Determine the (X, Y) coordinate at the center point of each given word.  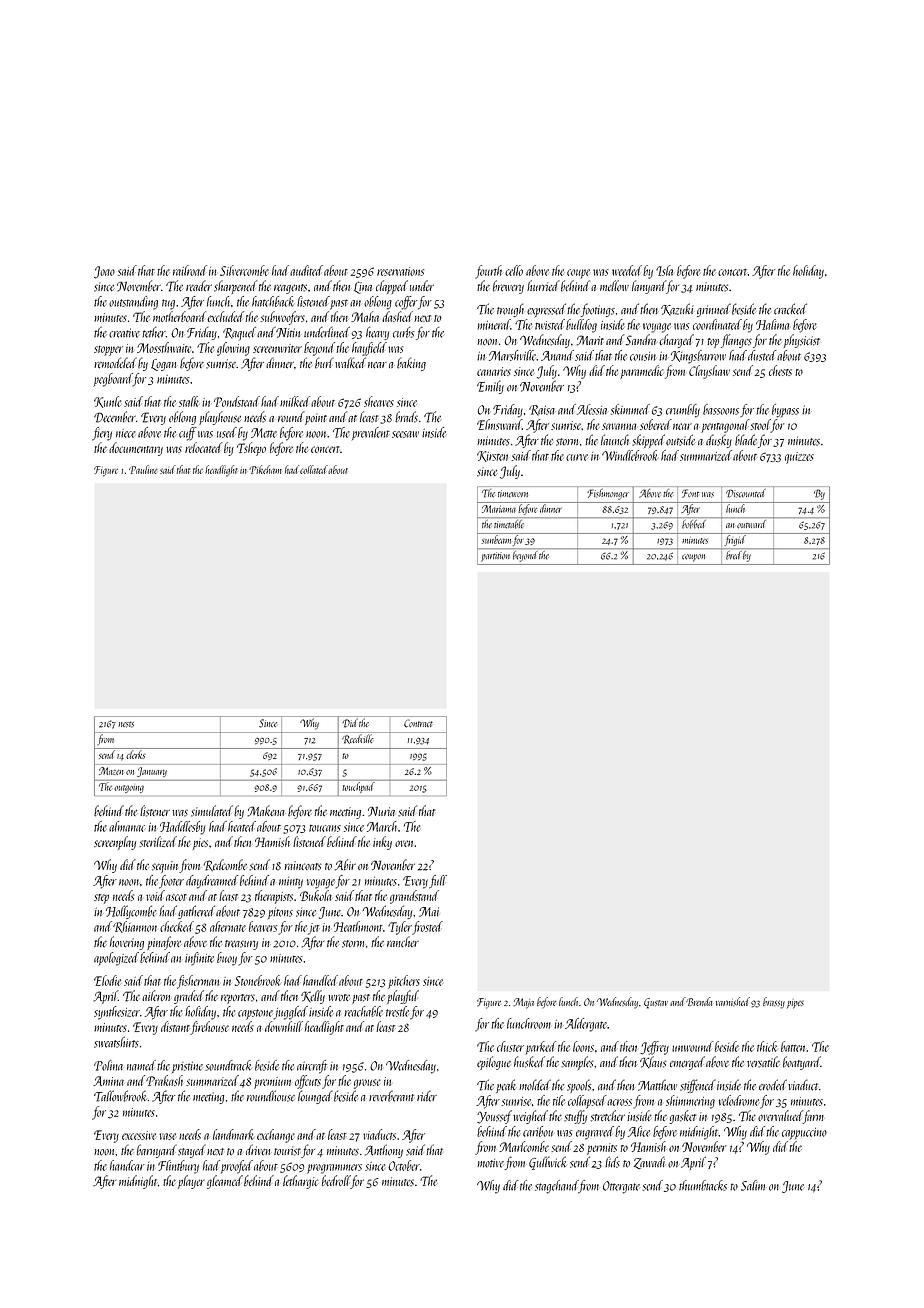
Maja (524, 1003)
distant (175, 1026)
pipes (795, 1004)
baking (411, 364)
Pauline (143, 469)
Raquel (239, 334)
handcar (127, 1165)
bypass (785, 411)
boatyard (802, 1063)
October (404, 1165)
